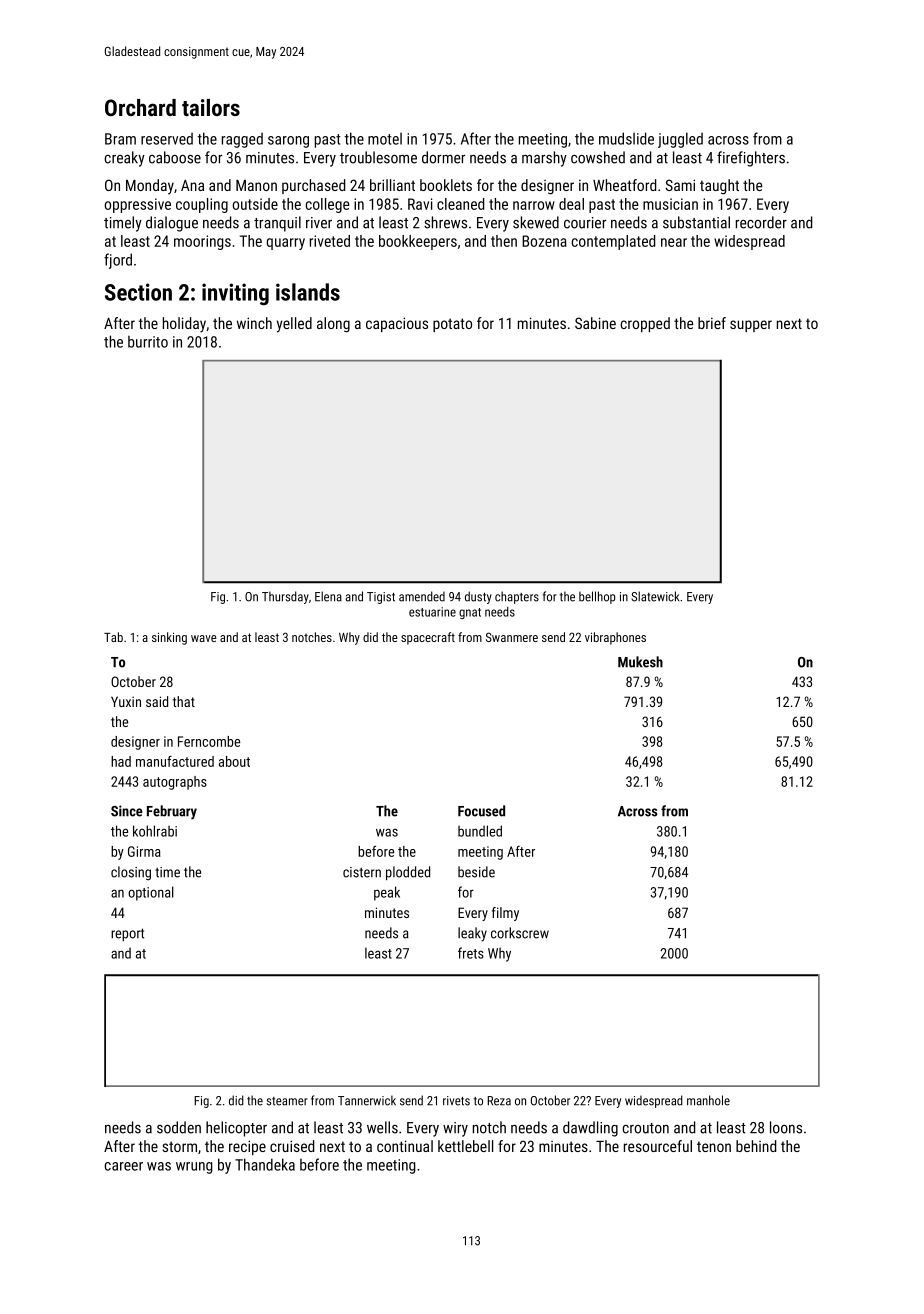  I want to click on marshy, so click(544, 159).
